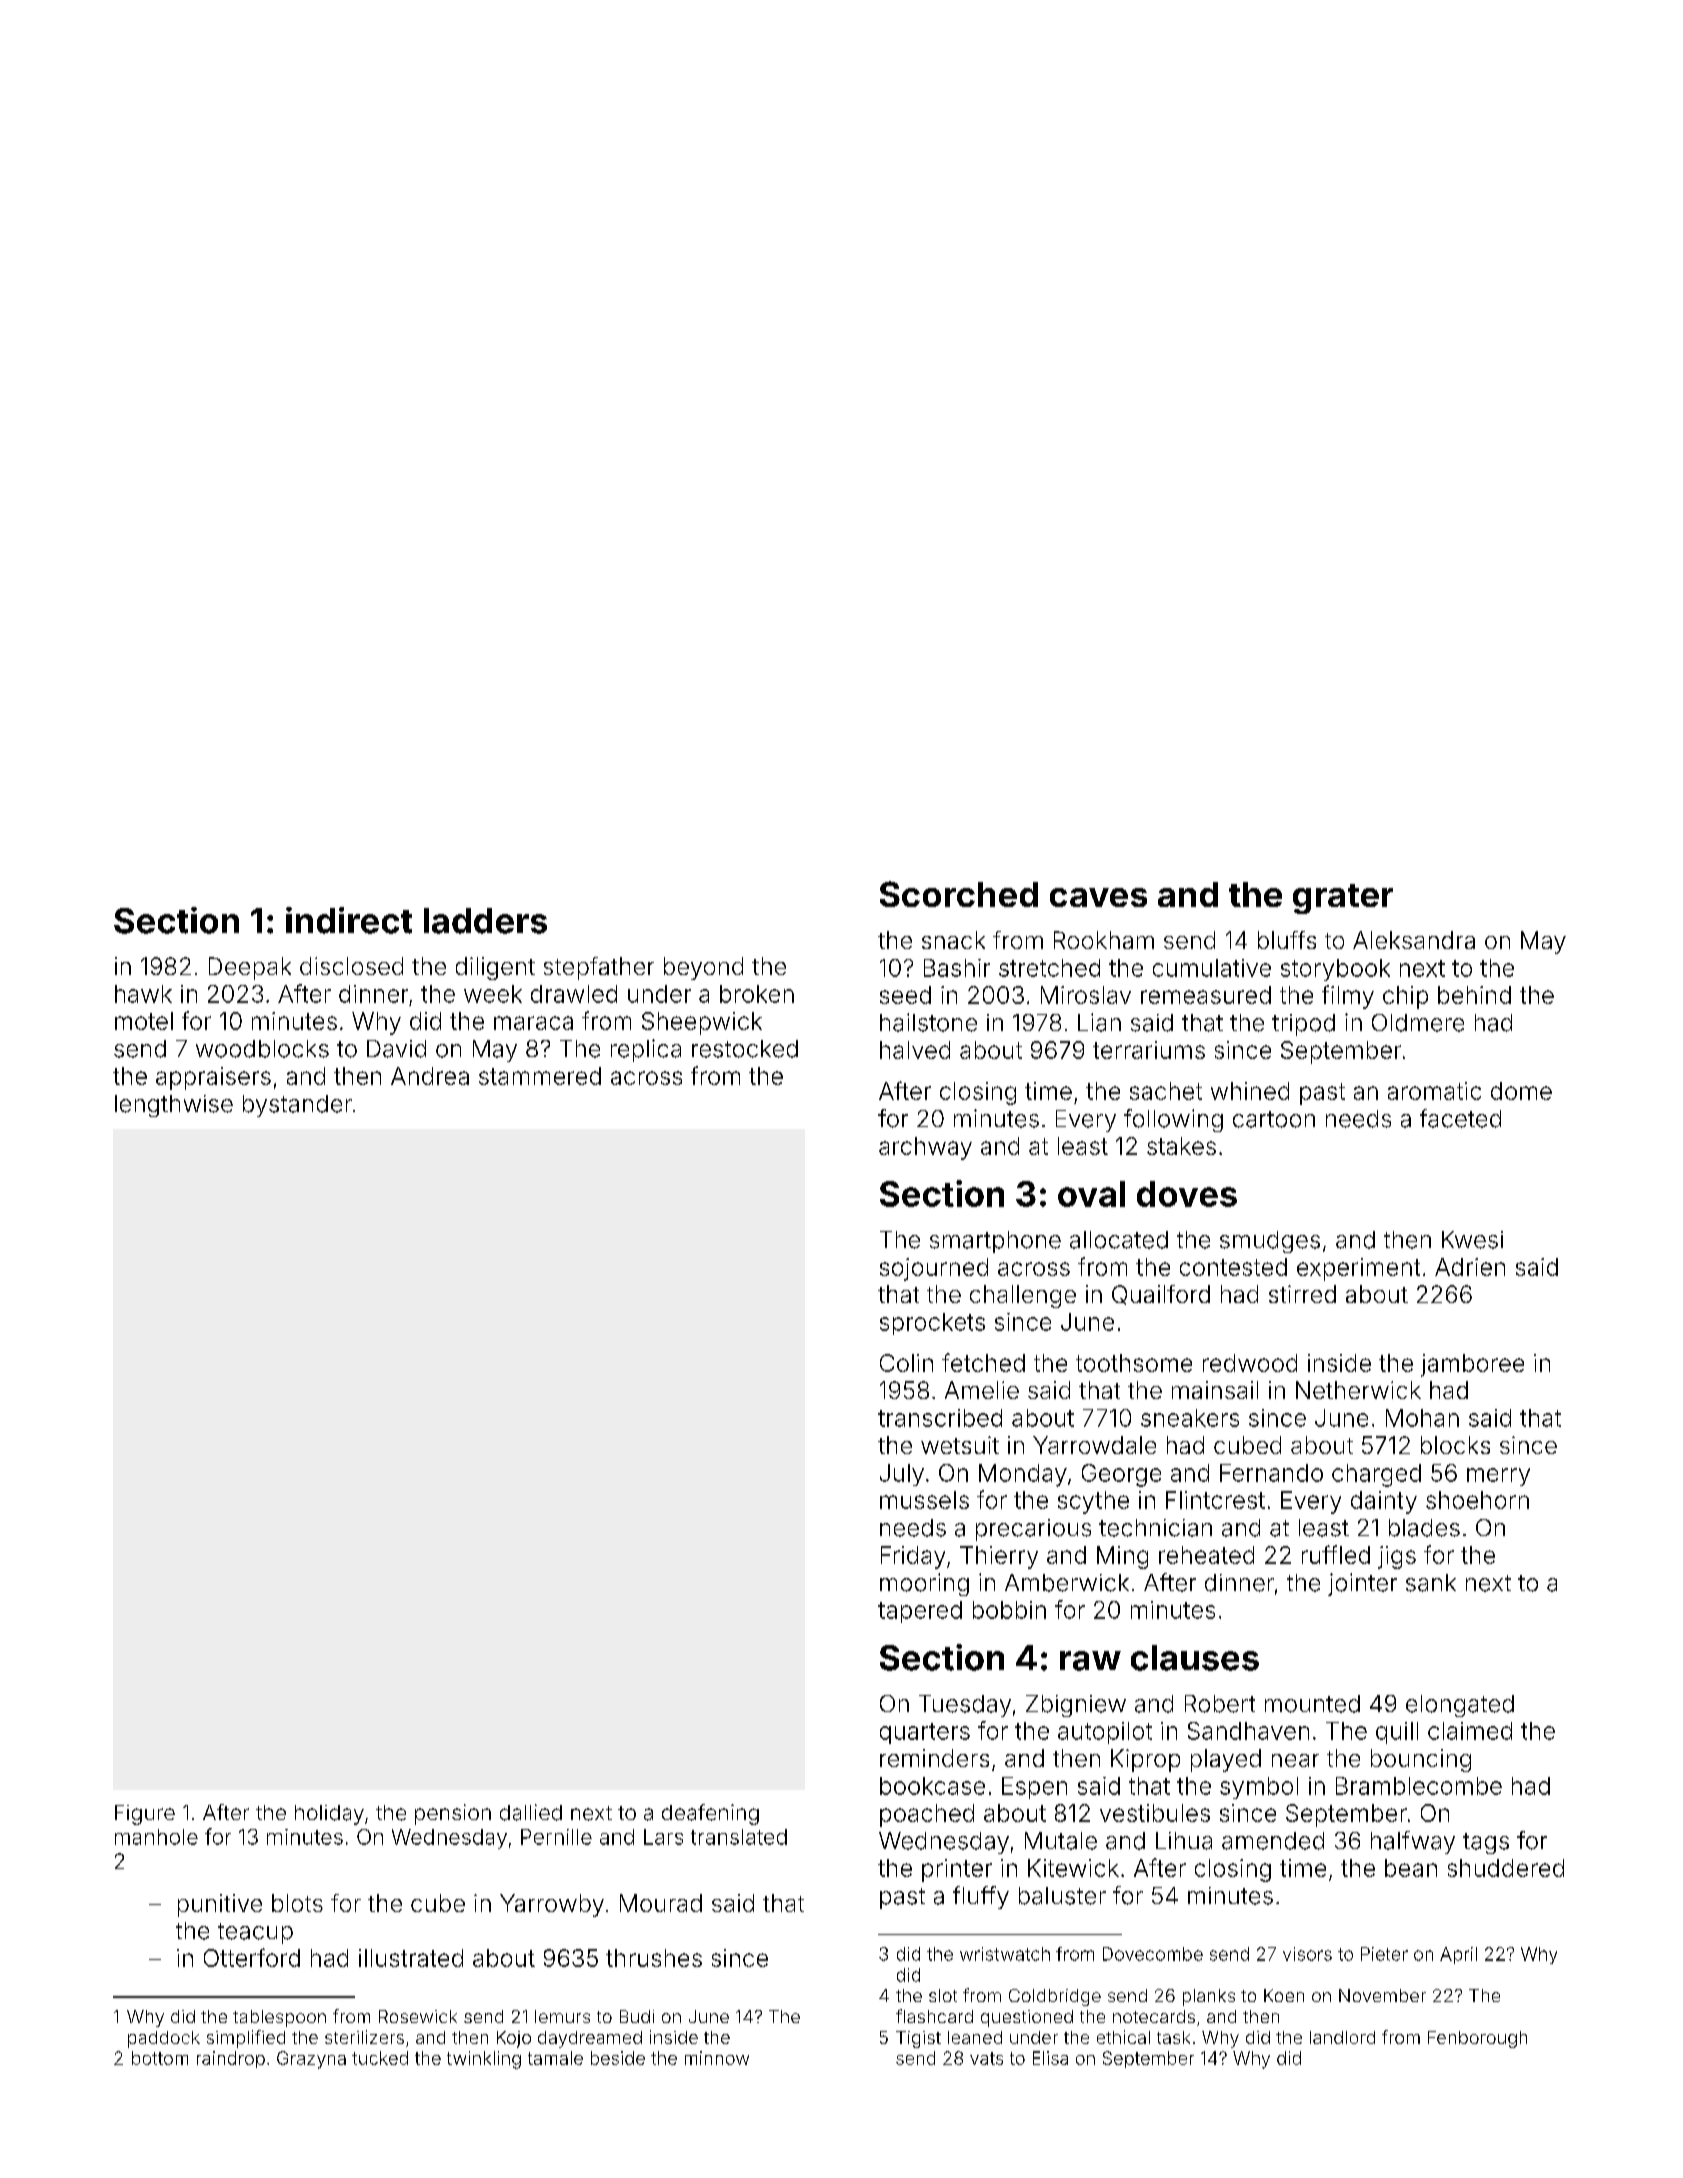 This screenshot has height=2178, width=1683. I want to click on twinkling, so click(484, 2060).
